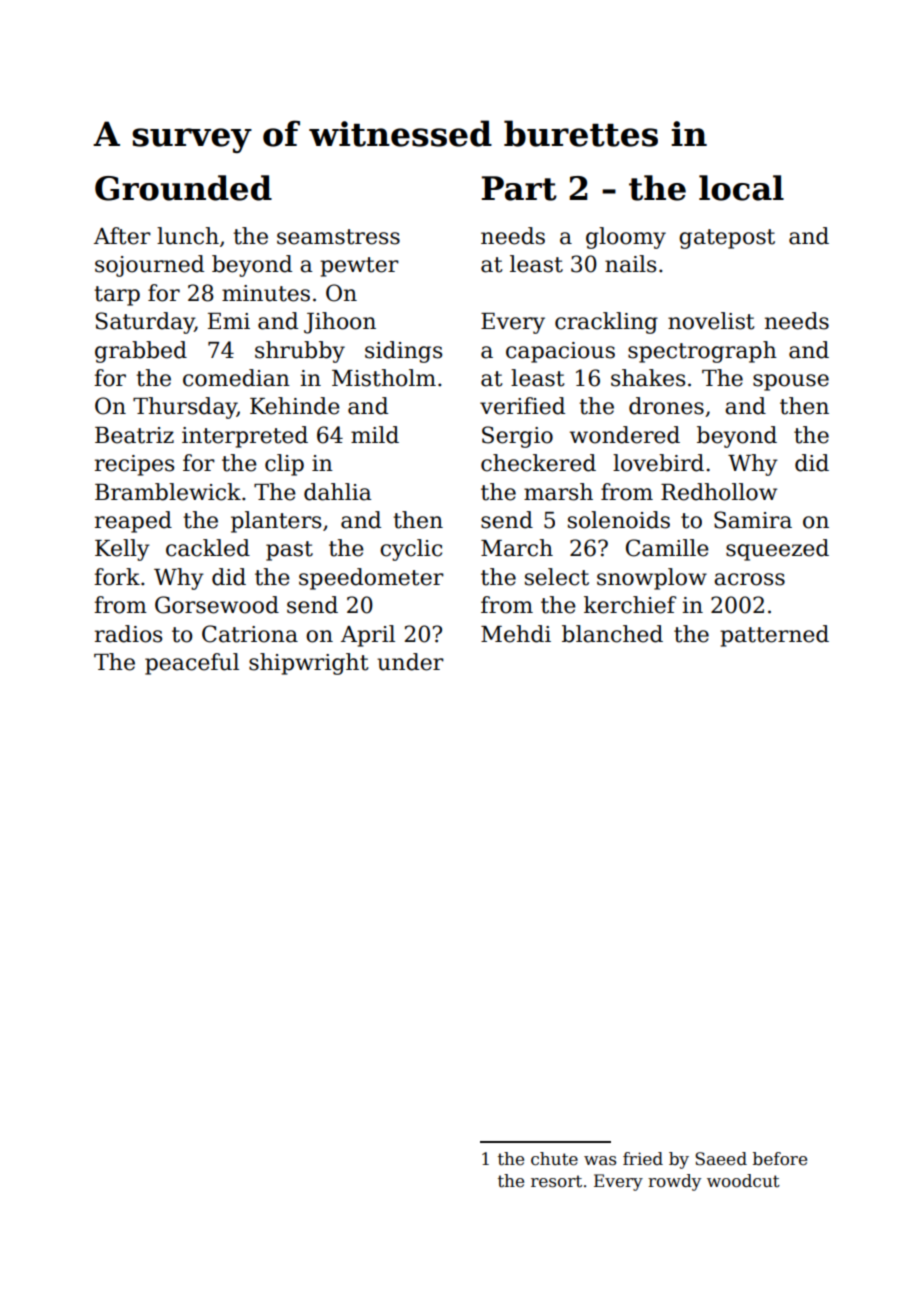  What do you see at coordinates (600, 1161) in the image?
I see `was` at bounding box center [600, 1161].
